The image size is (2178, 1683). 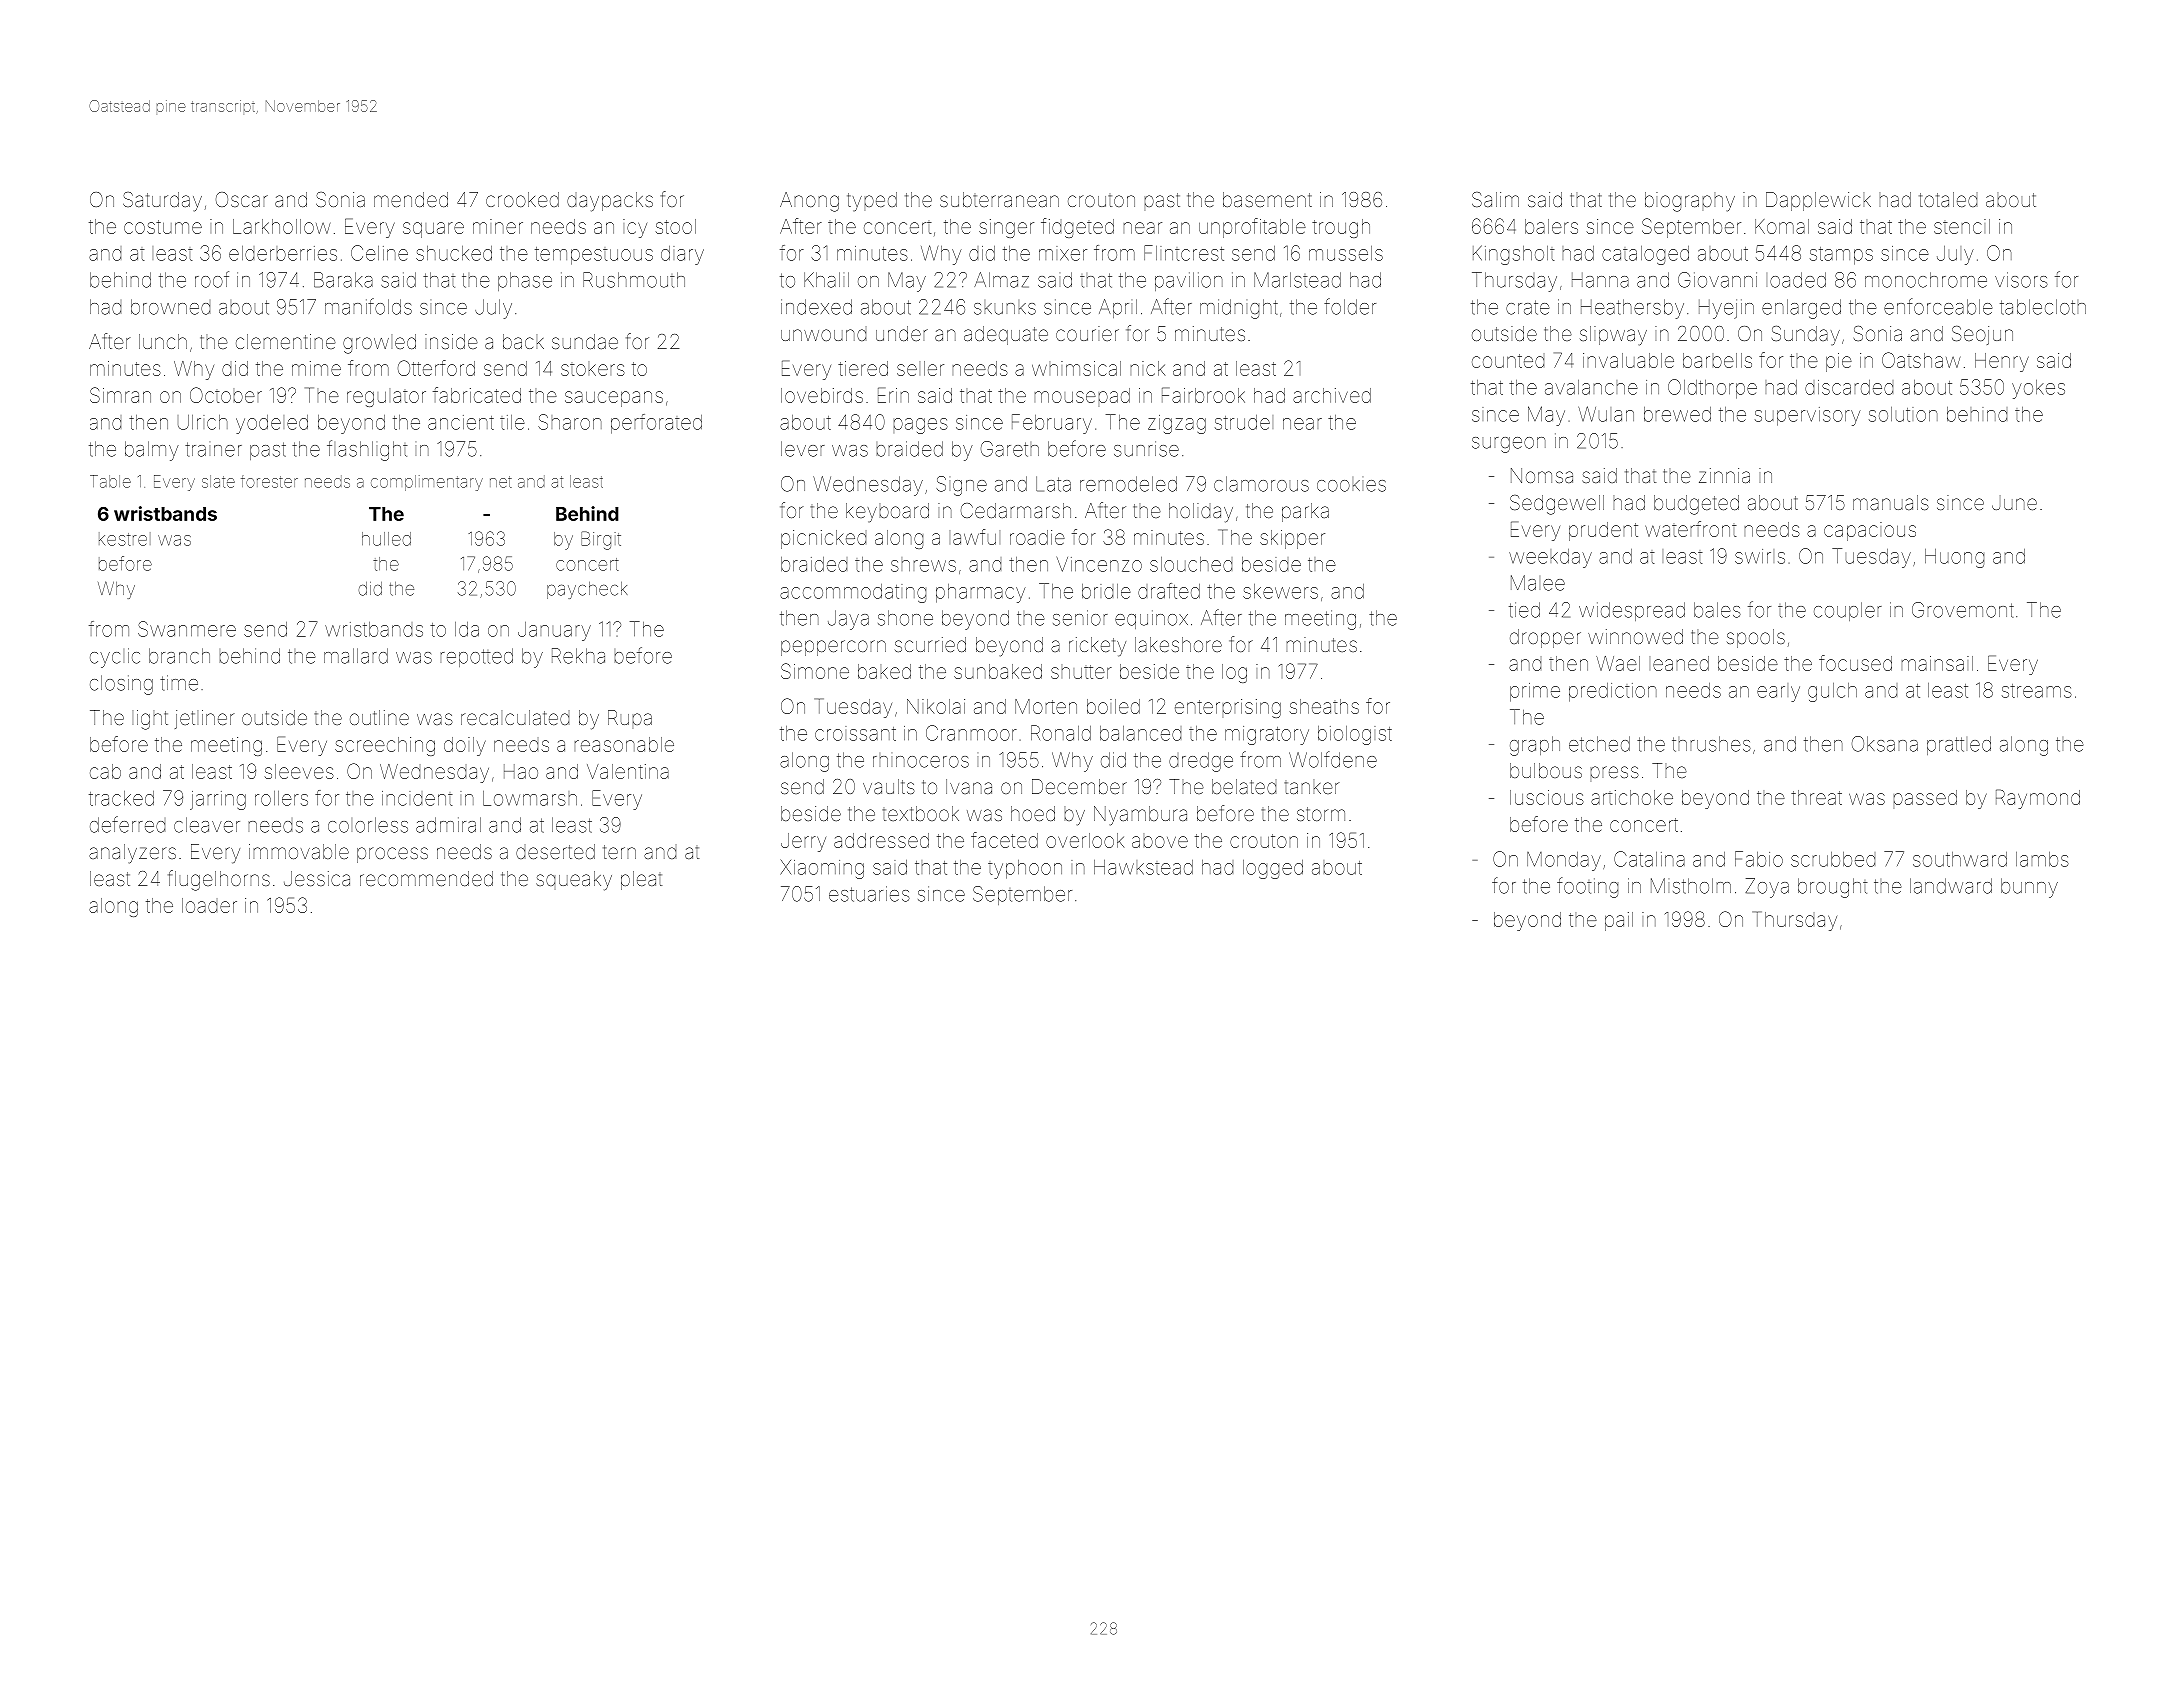 What do you see at coordinates (2029, 888) in the screenshot?
I see `bunny` at bounding box center [2029, 888].
